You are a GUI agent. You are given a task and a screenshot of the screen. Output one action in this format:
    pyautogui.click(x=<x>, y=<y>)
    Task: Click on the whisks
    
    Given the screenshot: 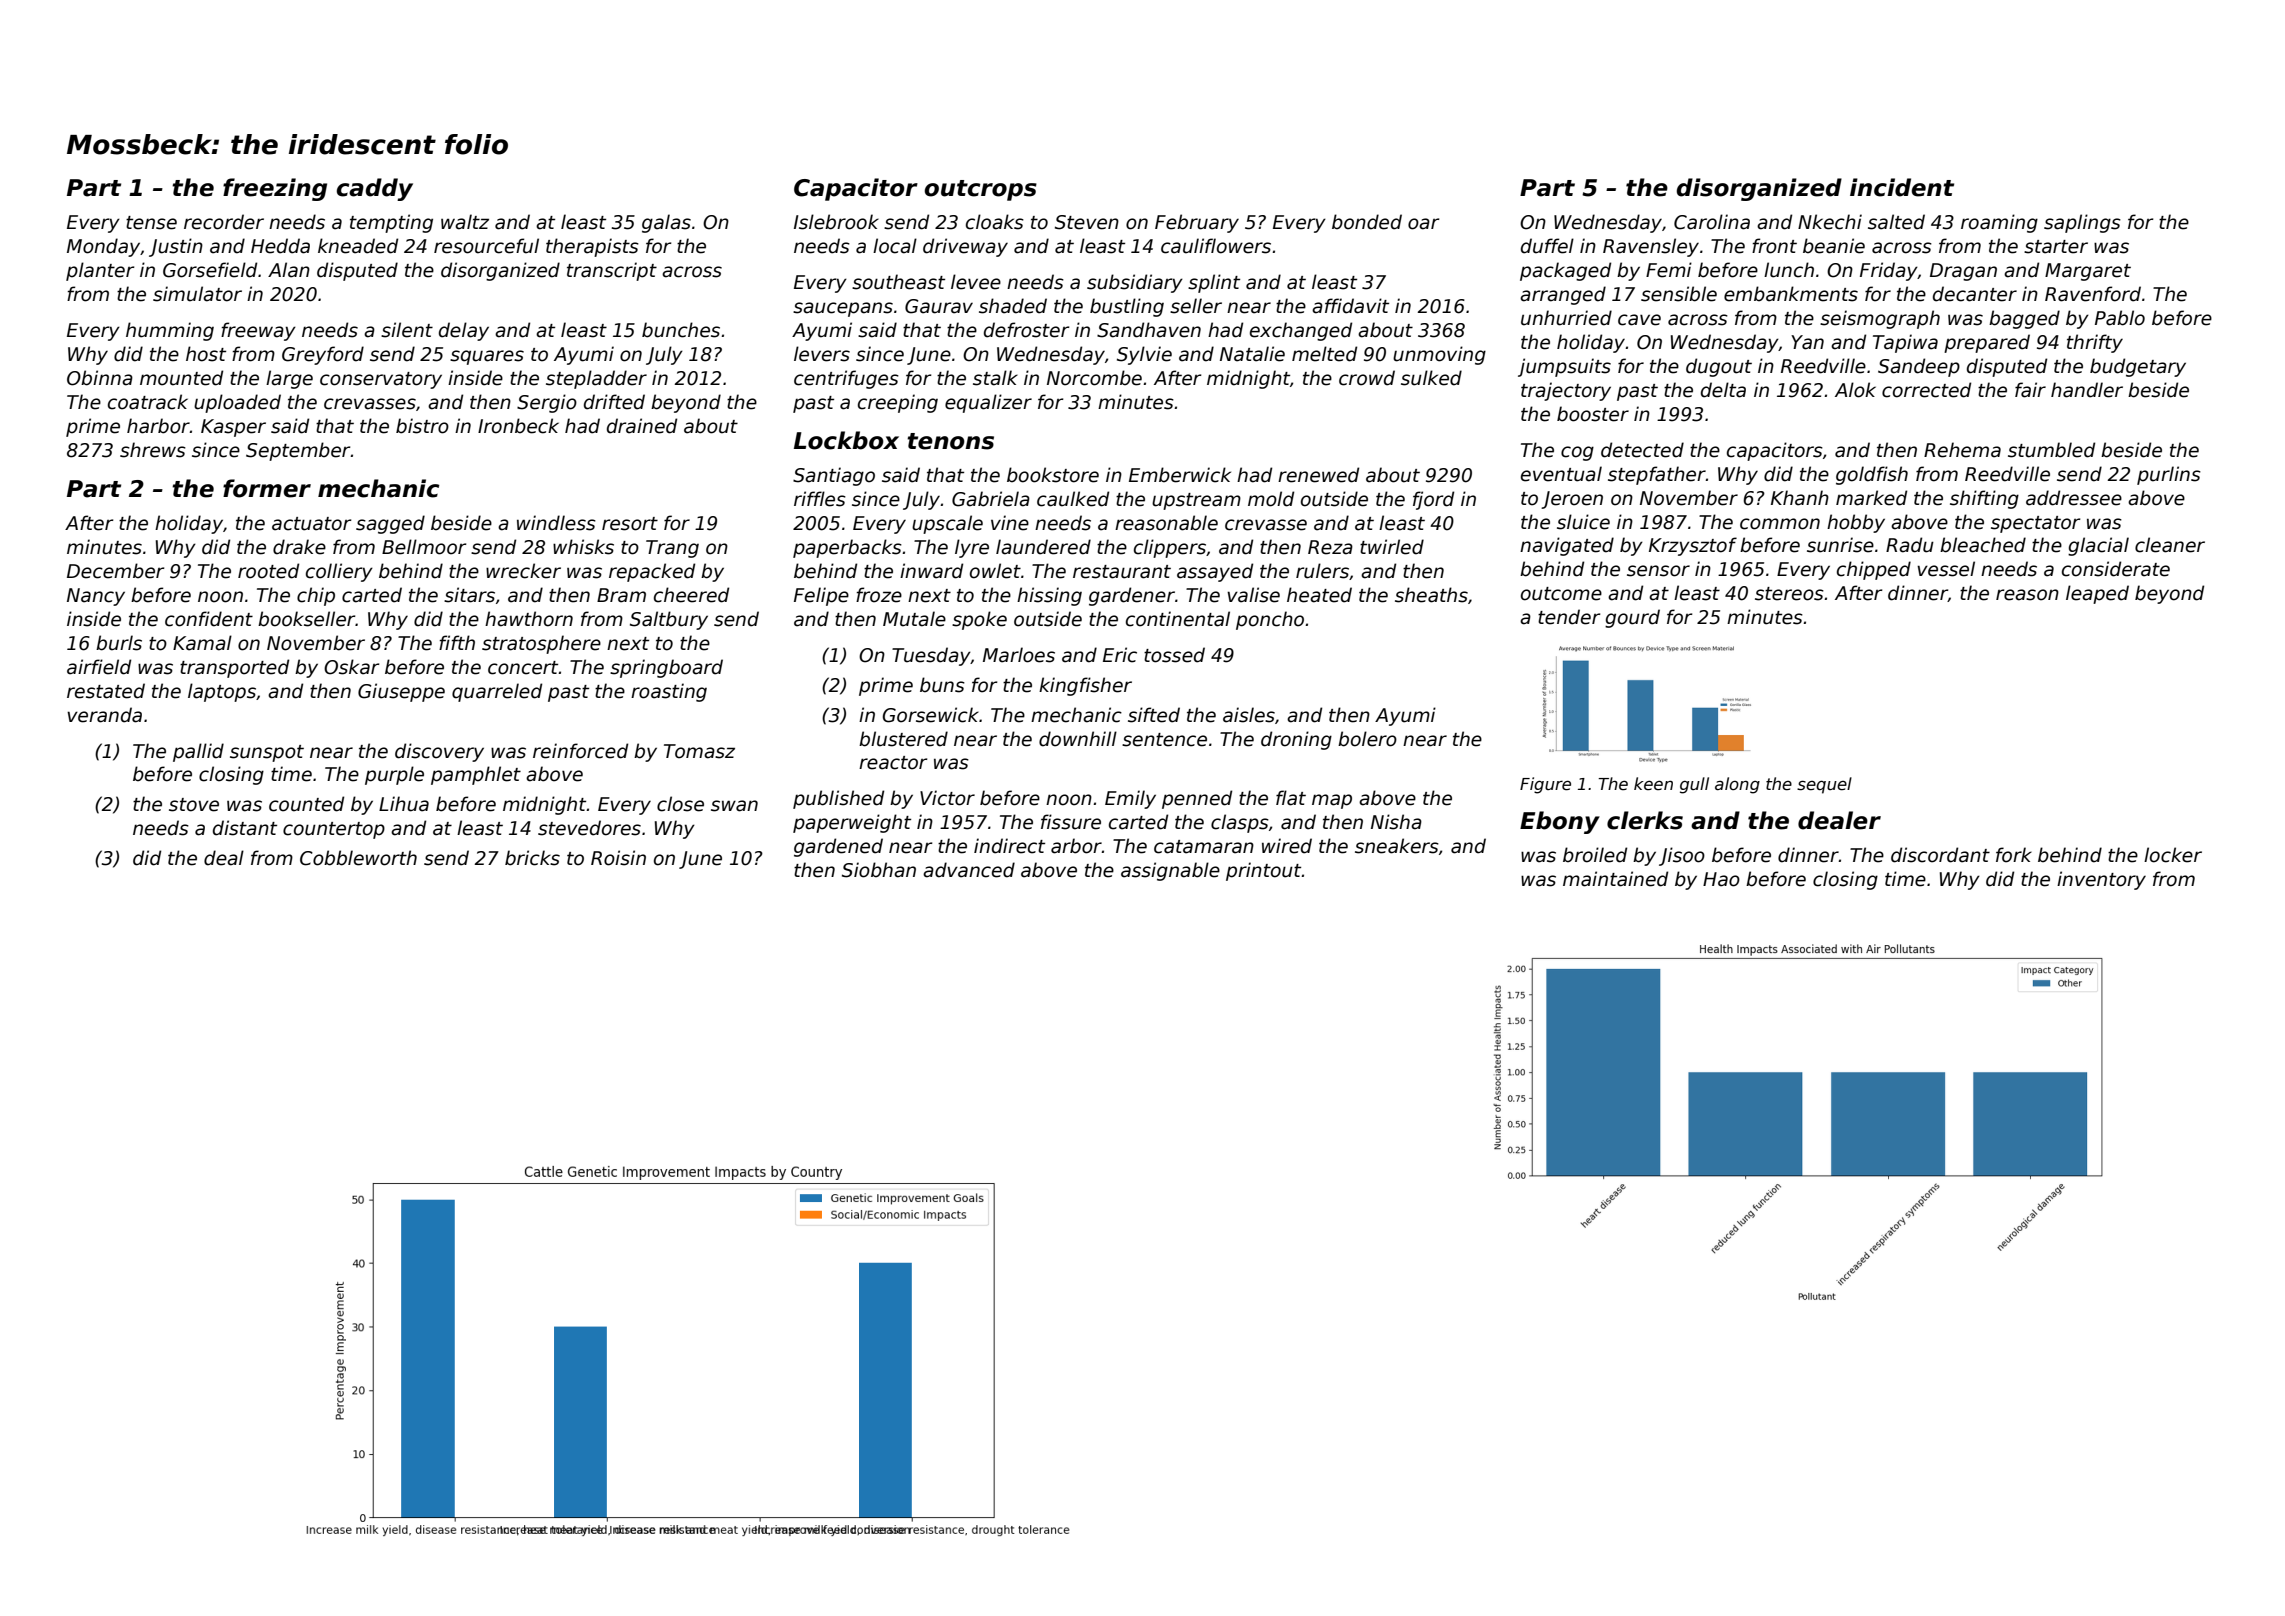 What is the action you would take?
    pyautogui.click(x=583, y=547)
